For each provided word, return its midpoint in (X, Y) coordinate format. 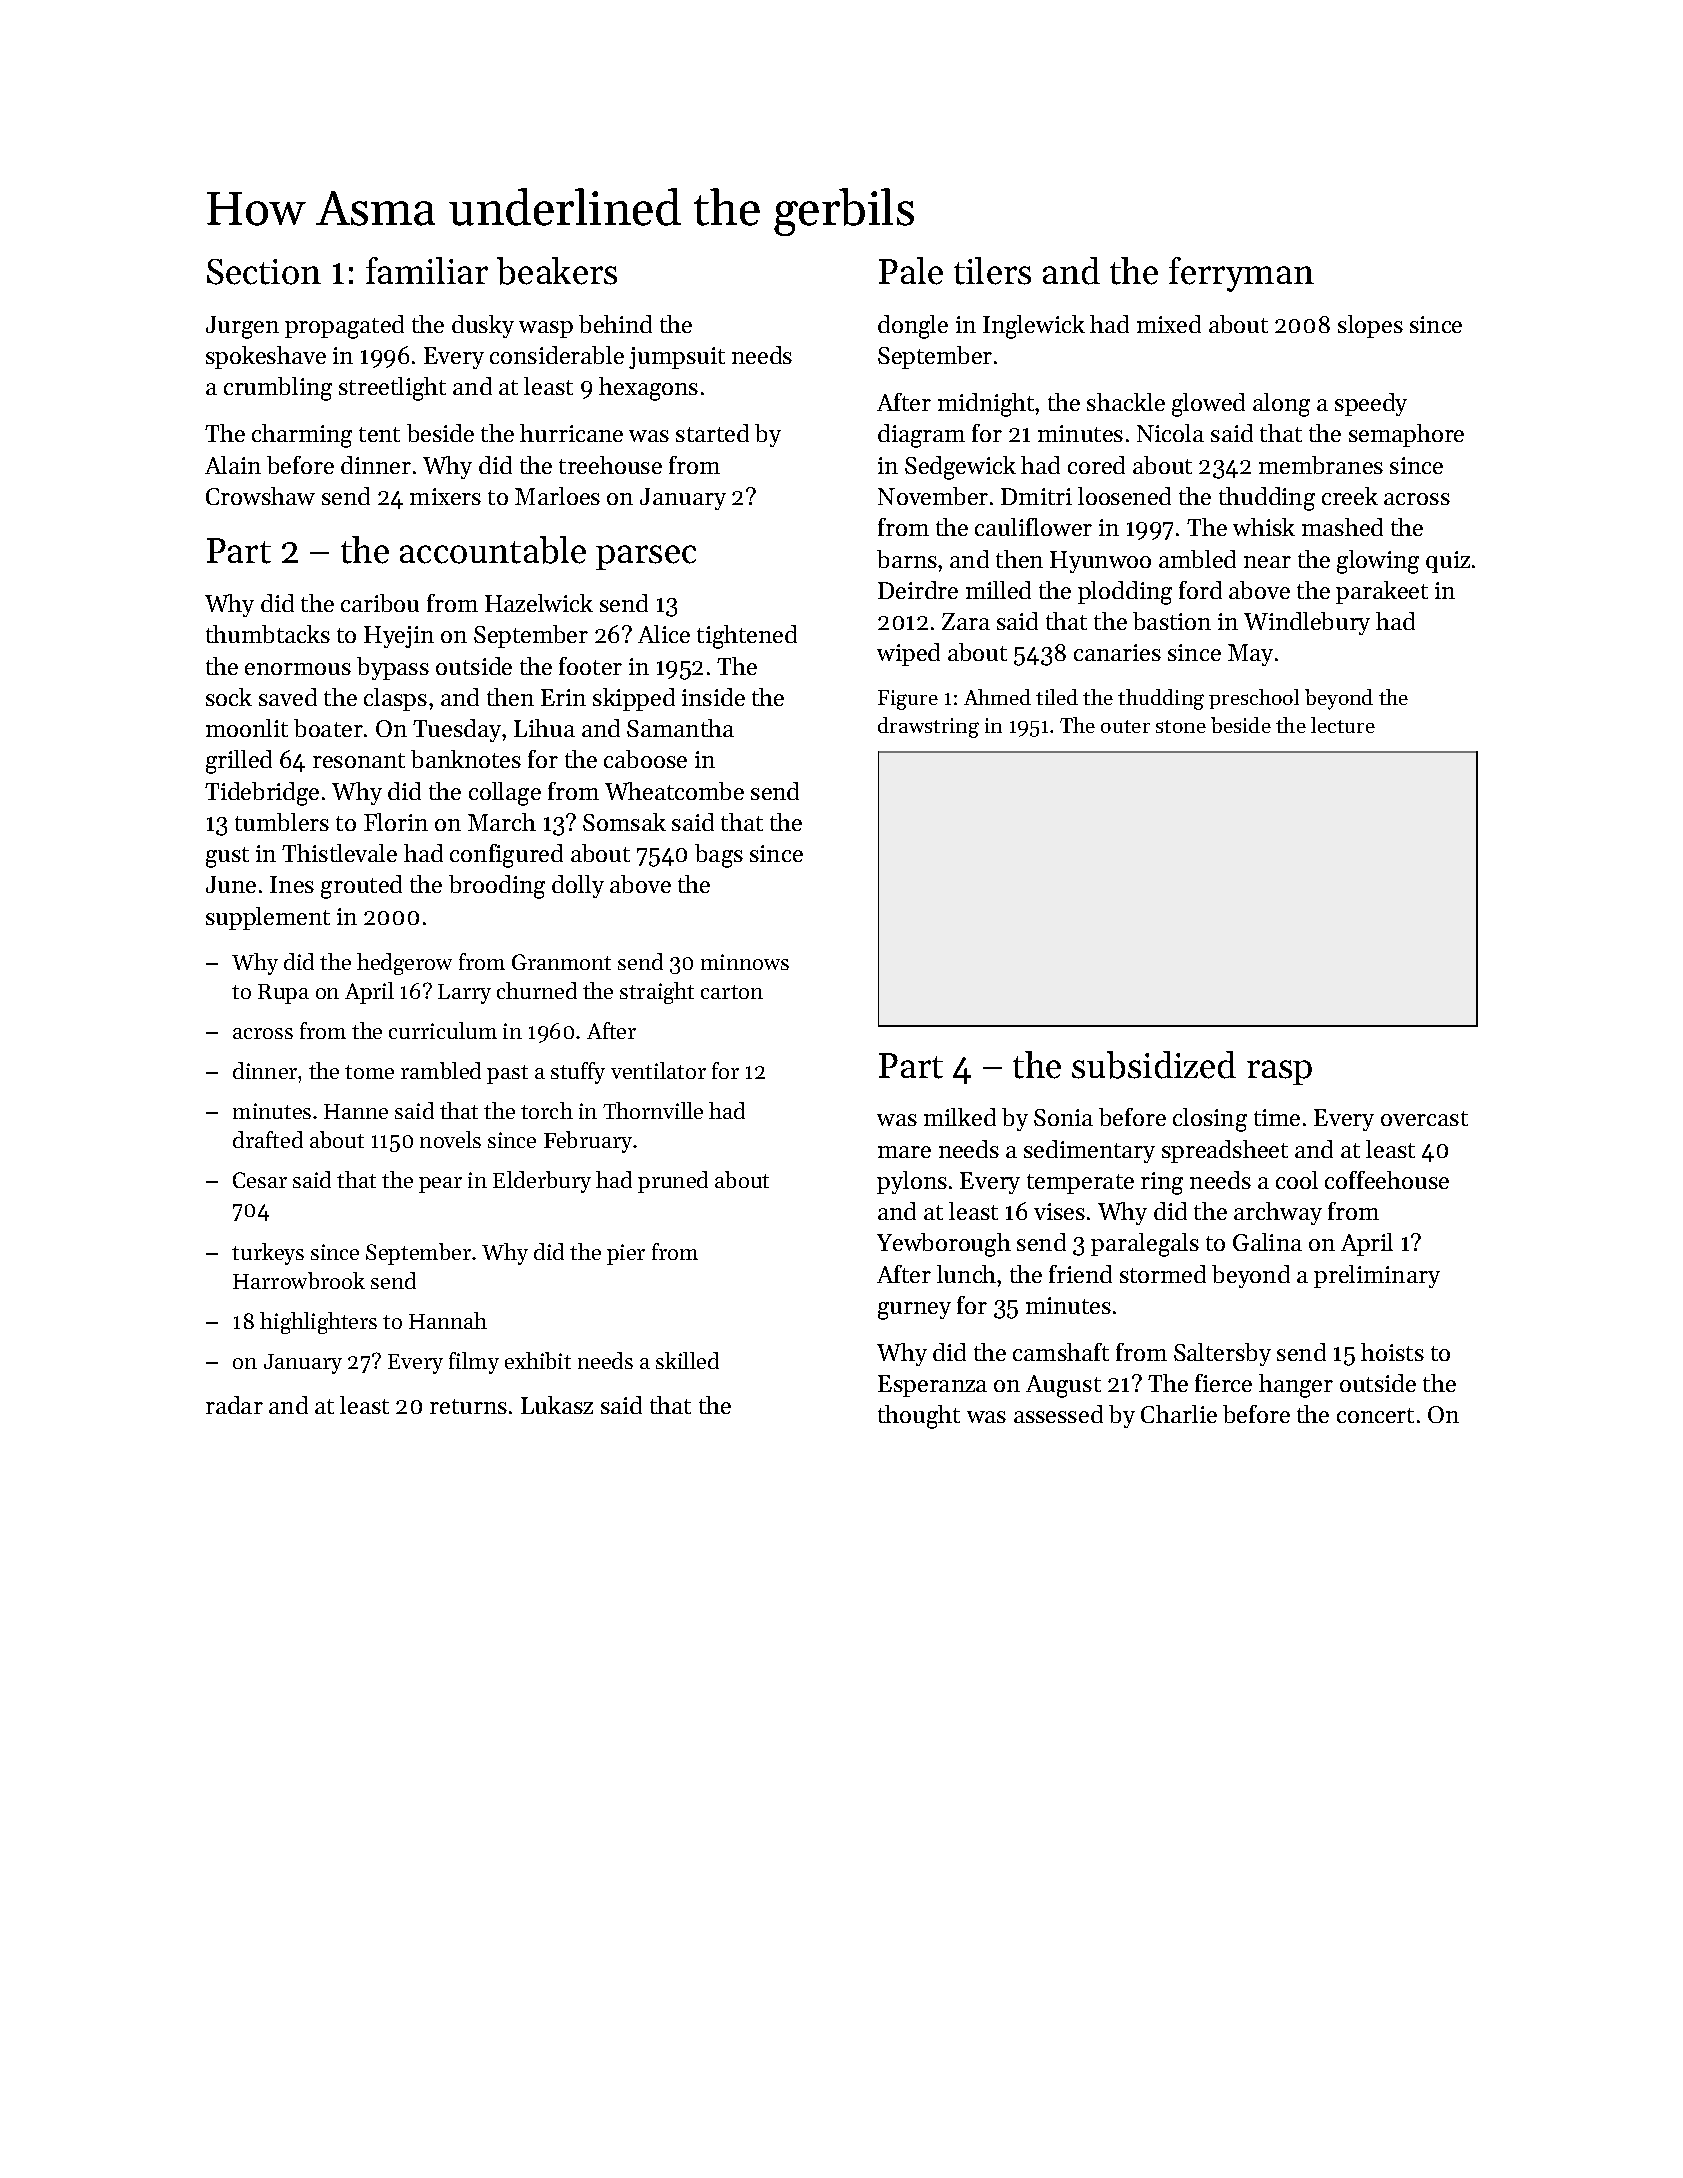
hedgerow (404, 964)
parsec (646, 557)
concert (1375, 1415)
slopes (1370, 326)
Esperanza (932, 1386)
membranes (1321, 465)
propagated (344, 327)
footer (590, 666)
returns (468, 1406)
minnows (745, 962)
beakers (557, 271)
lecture (1343, 725)
